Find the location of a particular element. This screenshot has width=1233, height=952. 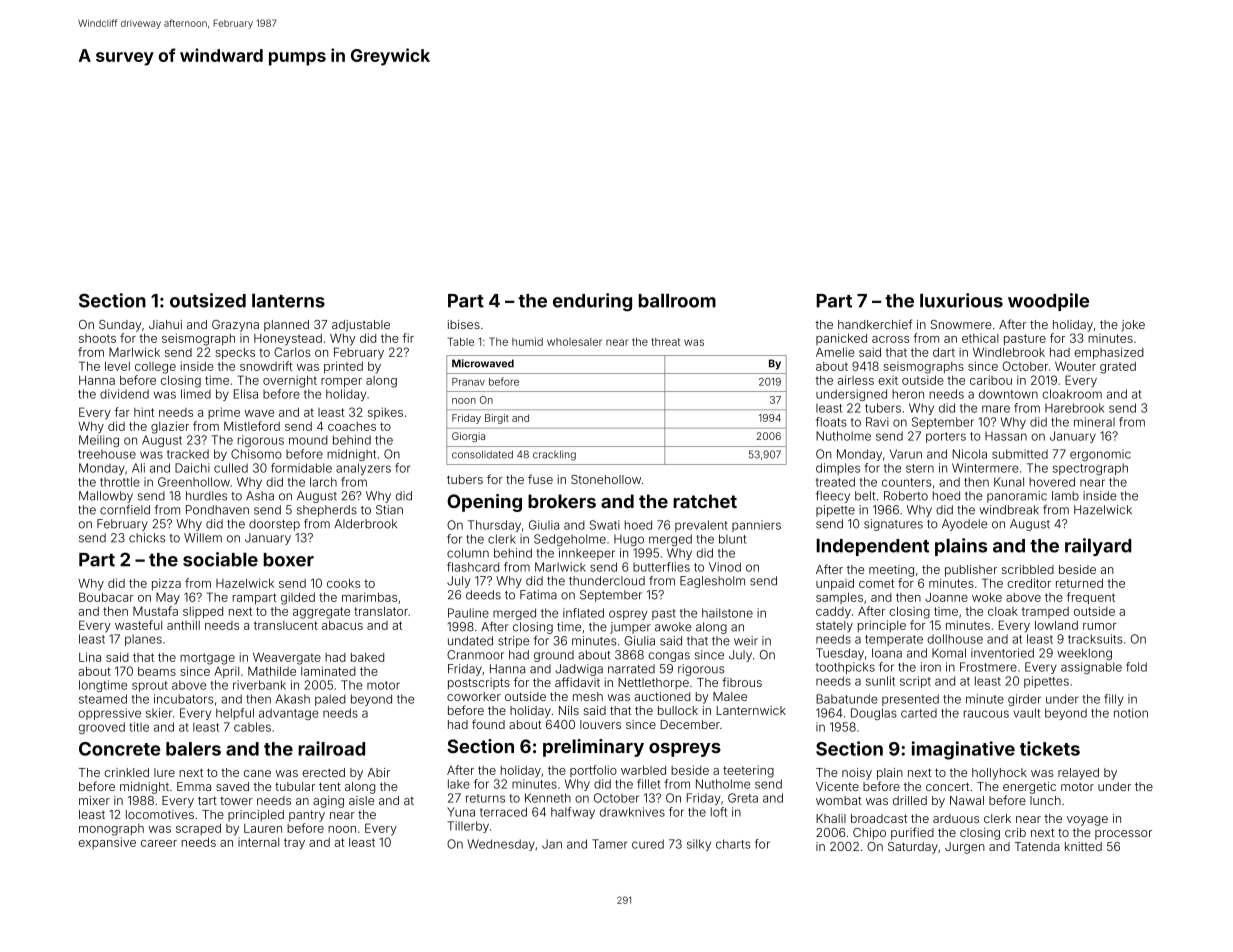

knitted is located at coordinates (1083, 846).
